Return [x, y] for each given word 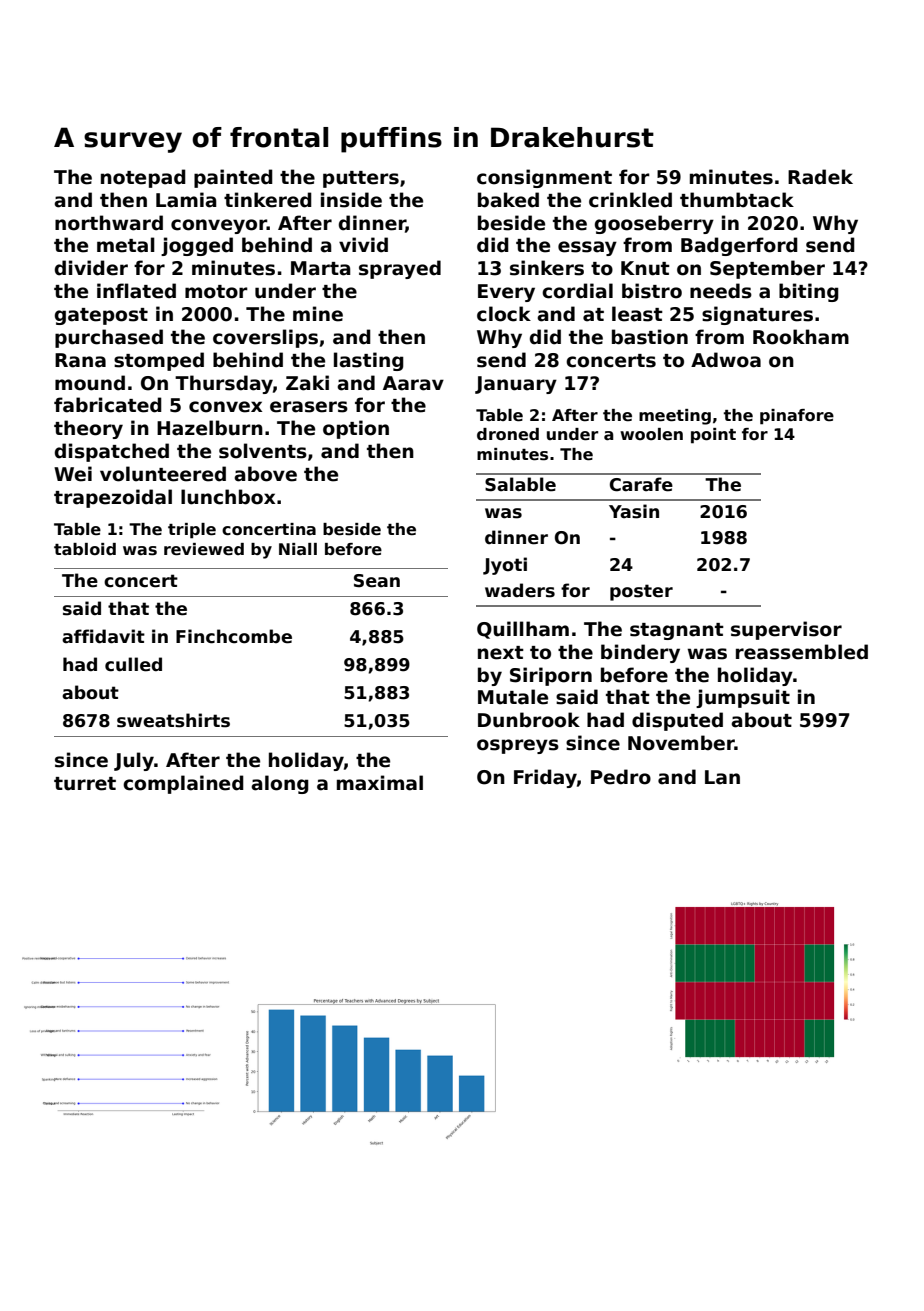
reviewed [204, 549]
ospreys [518, 746]
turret [85, 784]
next [501, 653]
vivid [363, 245]
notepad [143, 178]
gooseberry [654, 224]
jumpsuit [743, 698]
